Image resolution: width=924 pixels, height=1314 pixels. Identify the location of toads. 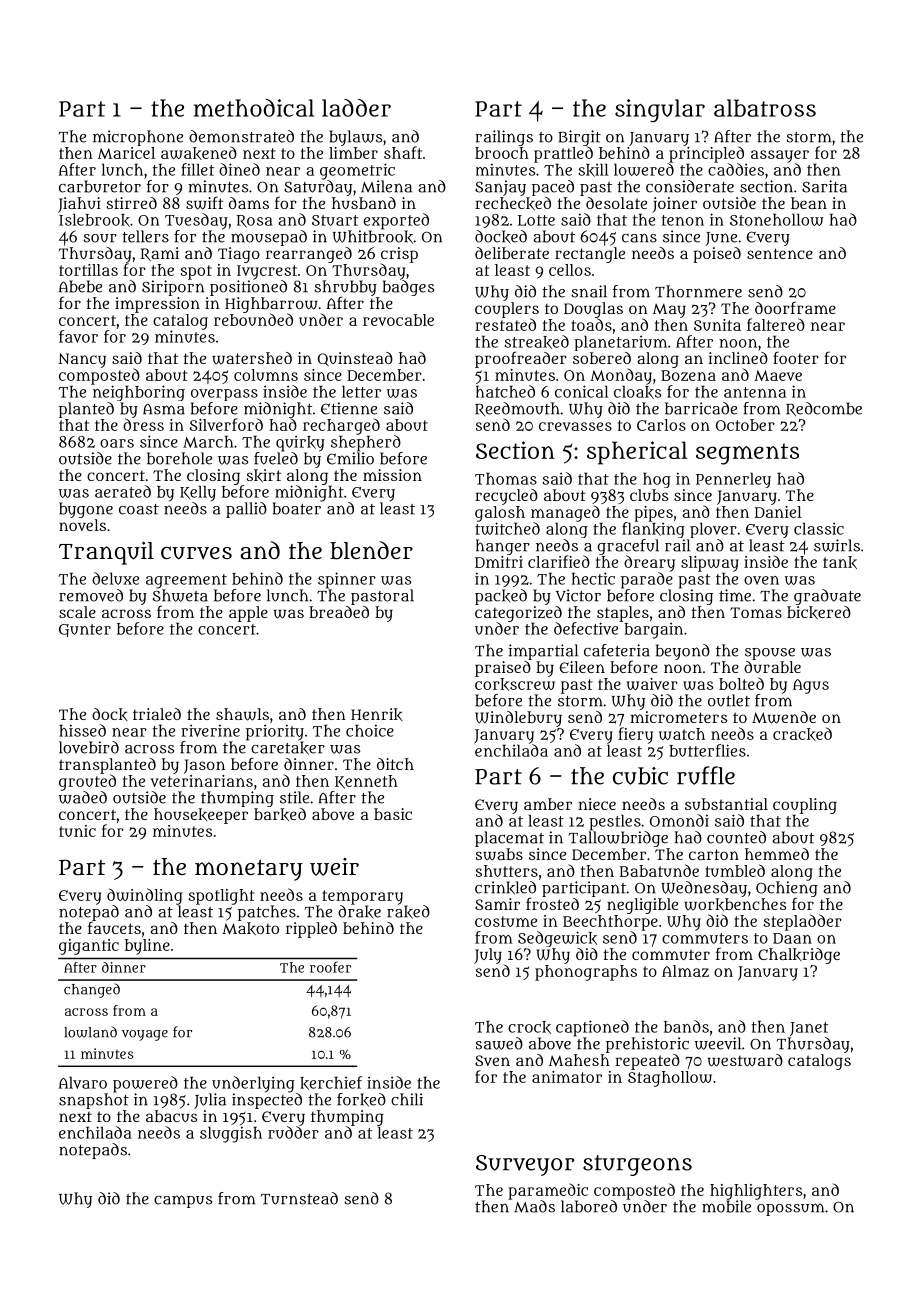
(591, 324).
